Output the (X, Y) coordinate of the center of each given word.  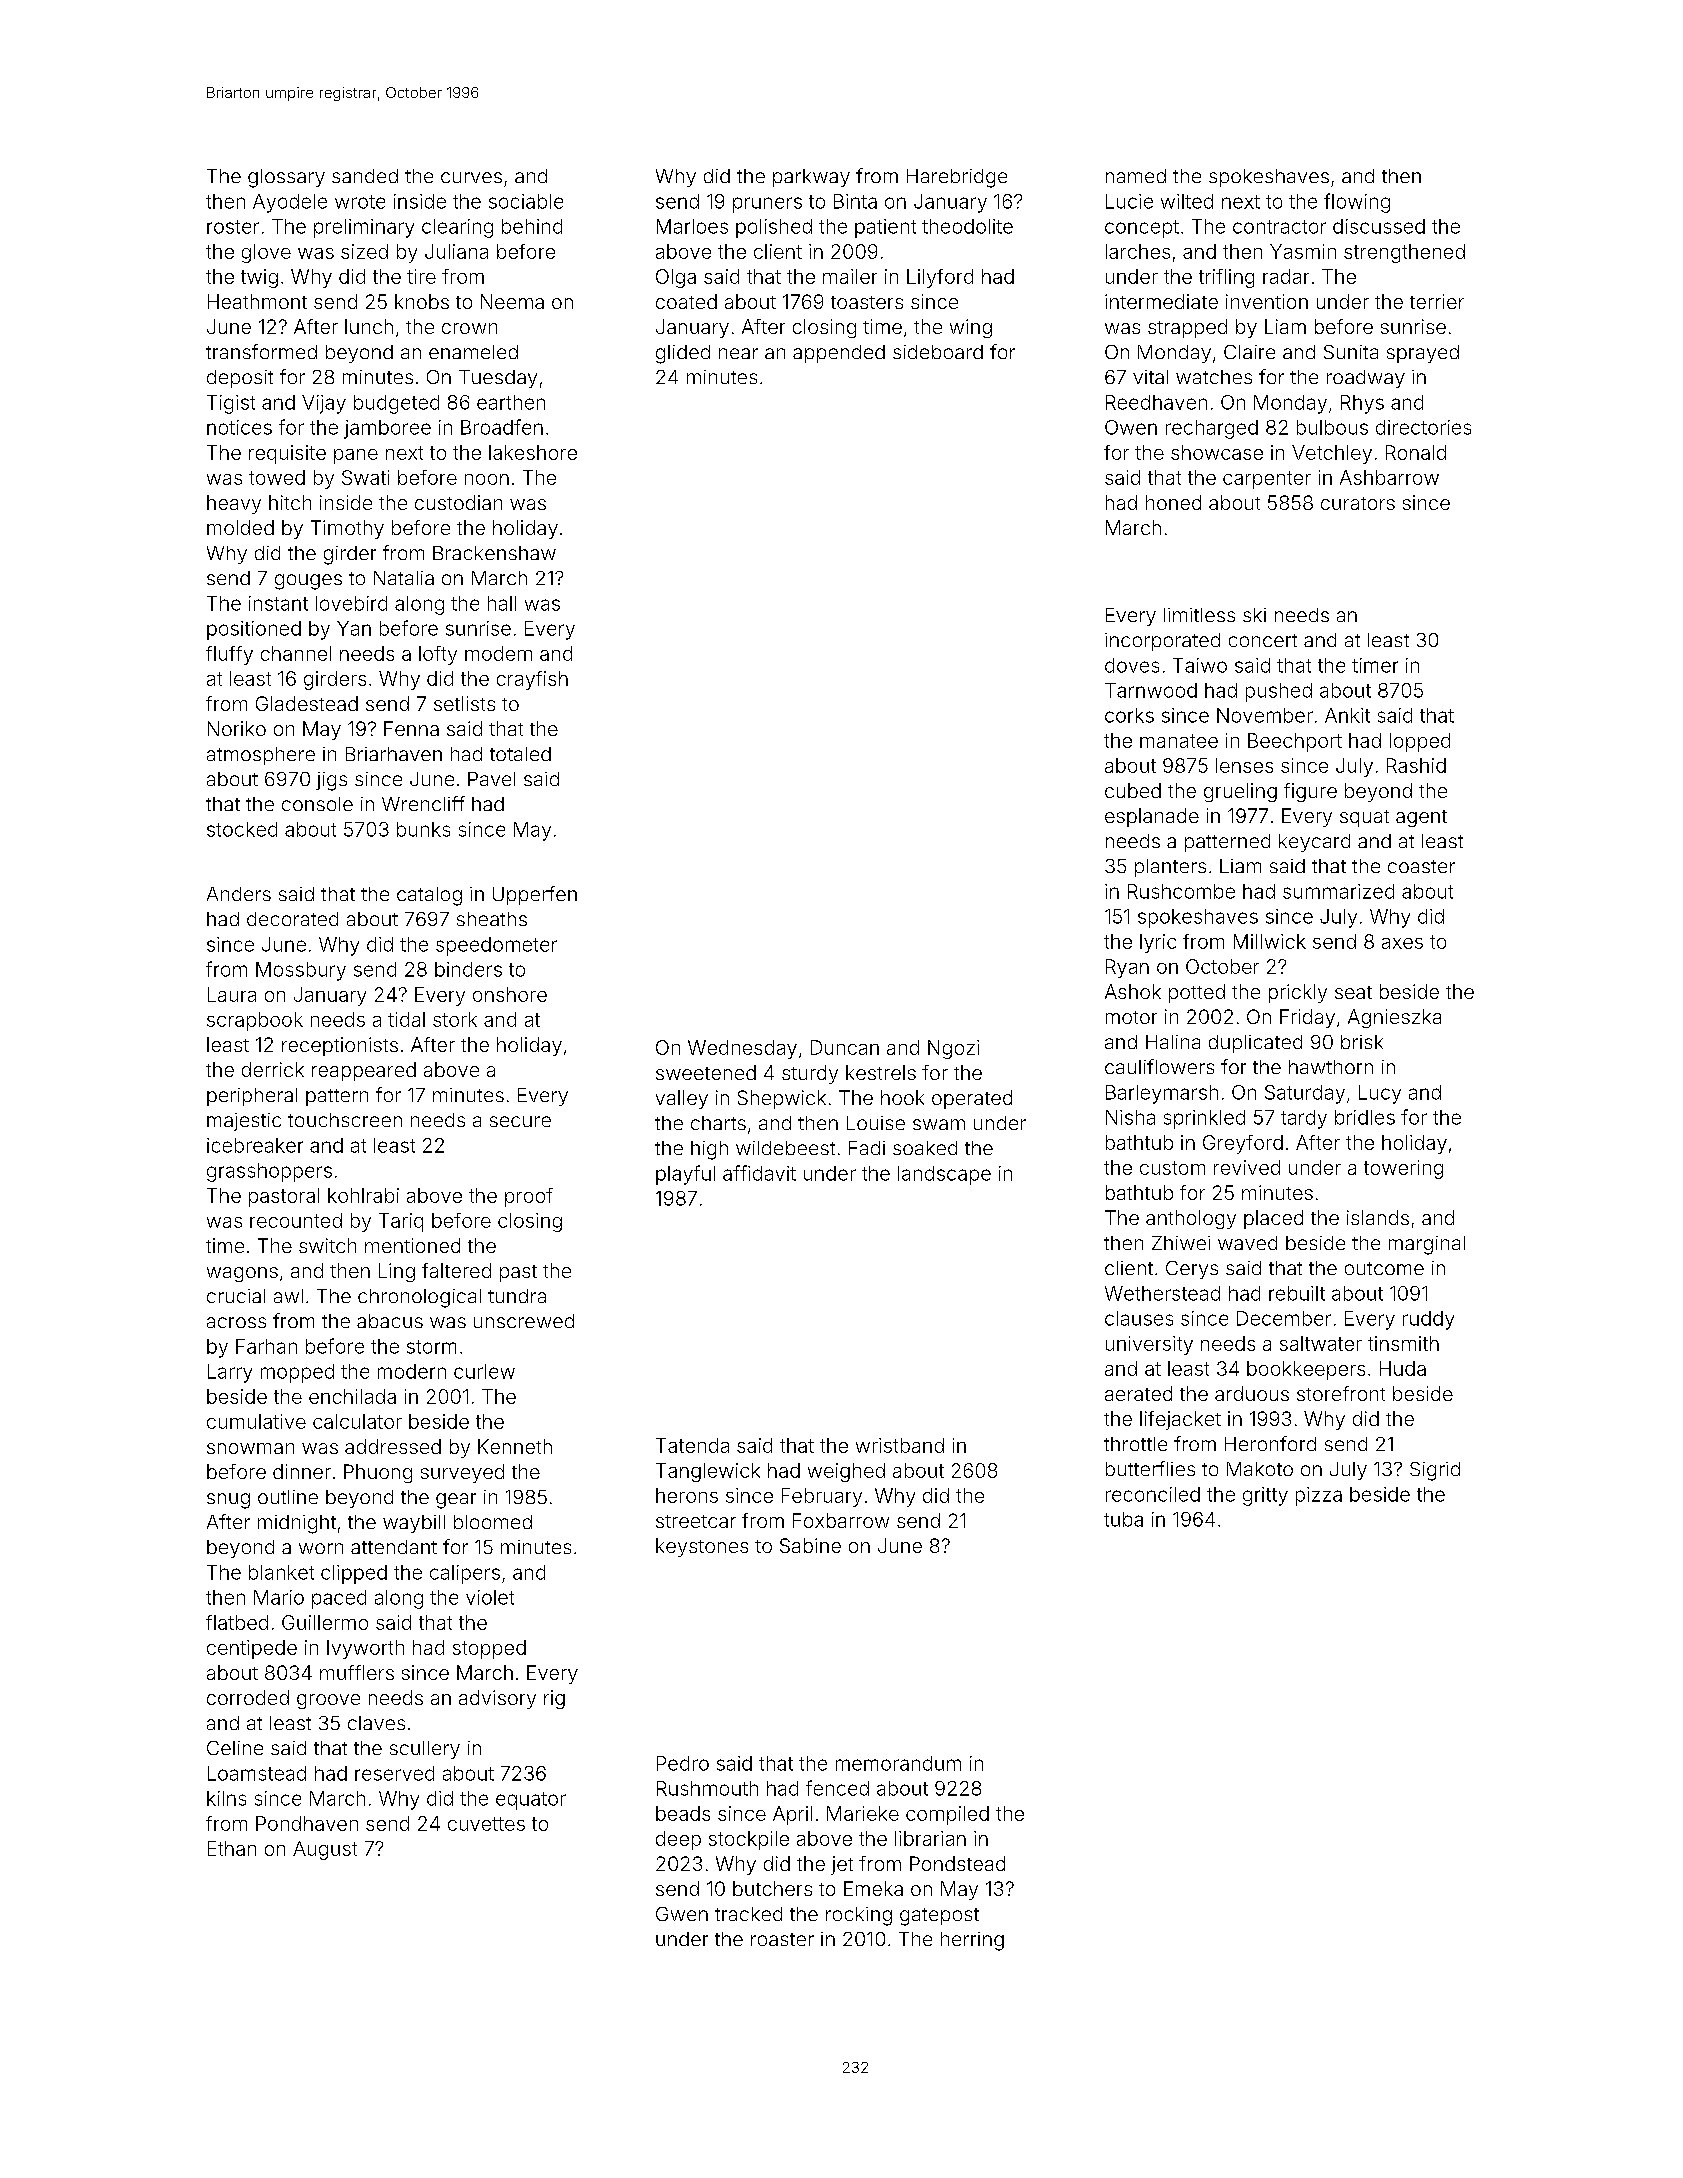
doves (1132, 665)
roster (233, 227)
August (325, 1850)
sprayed (1423, 354)
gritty (1265, 1496)
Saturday (1305, 1094)
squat (1364, 818)
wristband (900, 1445)
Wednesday (742, 1049)
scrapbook (255, 1021)
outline (288, 1497)
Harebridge (957, 178)
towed (277, 477)
